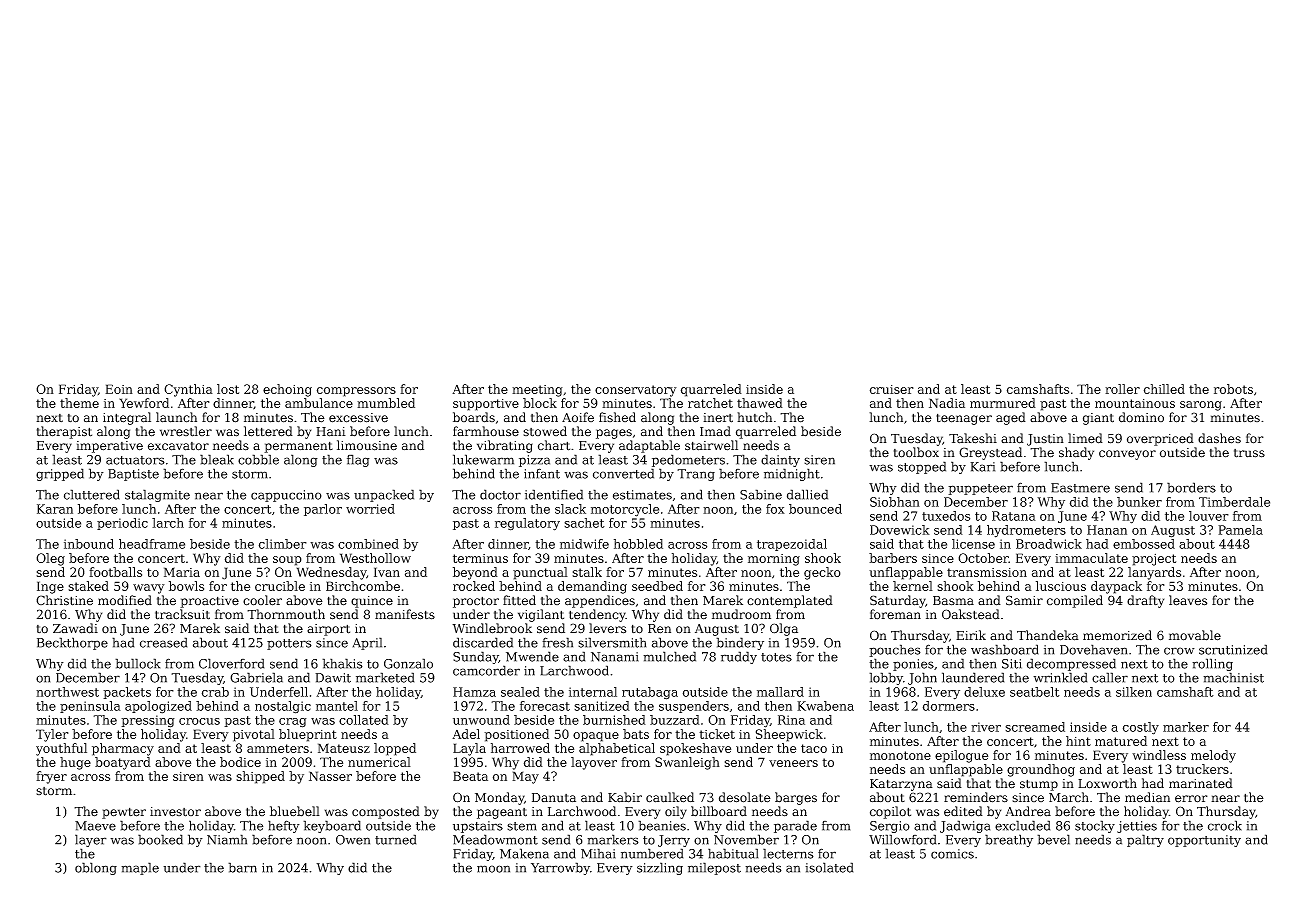 The width and height of the image is (1308, 924). Describe the element at coordinates (96, 868) in the image. I see `oblong` at that location.
